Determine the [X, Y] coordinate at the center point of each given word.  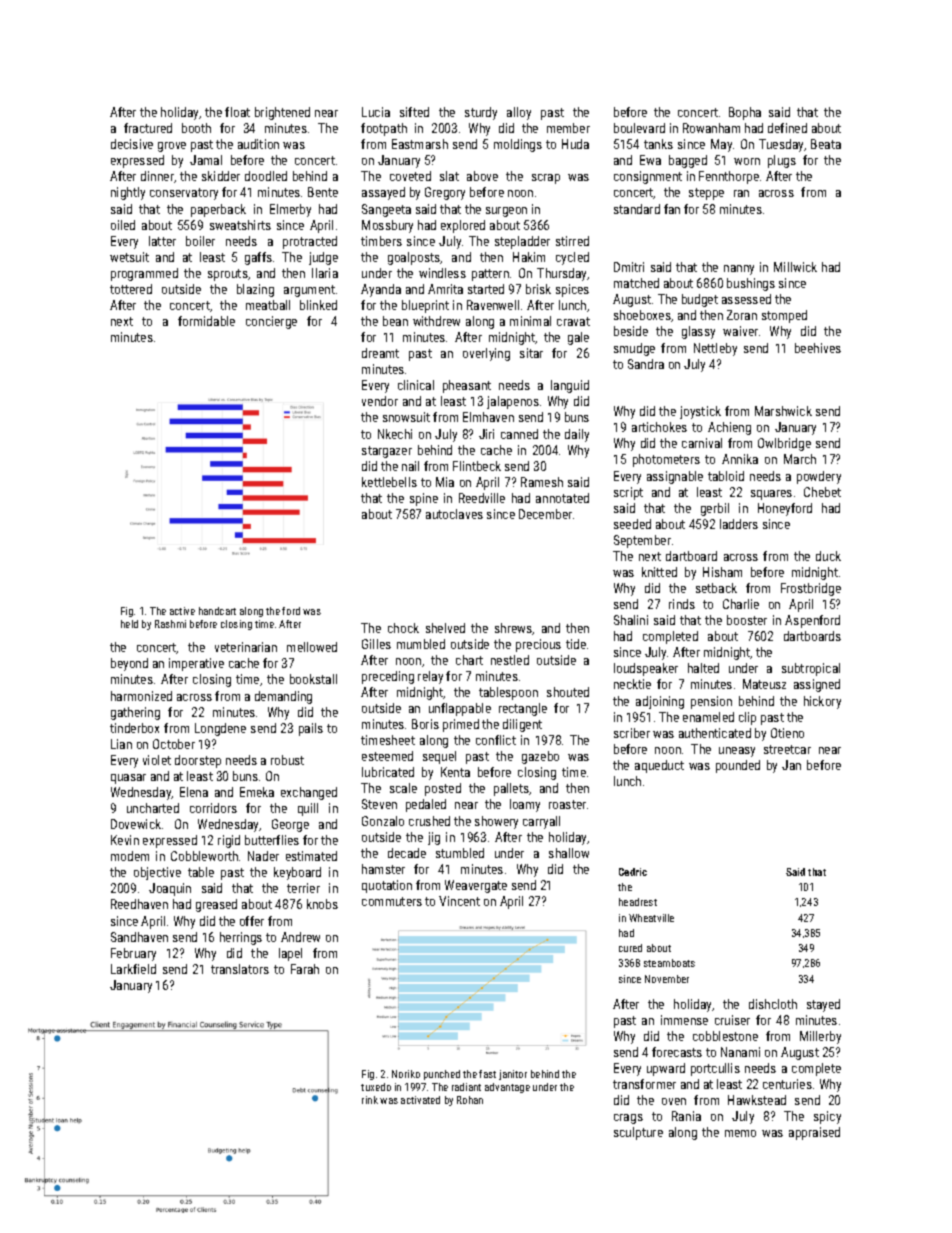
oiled [123, 225]
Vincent [459, 901]
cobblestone [725, 1036]
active [182, 611]
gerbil [715, 509]
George [290, 825]
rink [370, 1100]
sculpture [638, 1133]
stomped [784, 316]
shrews [514, 629]
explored [463, 226]
